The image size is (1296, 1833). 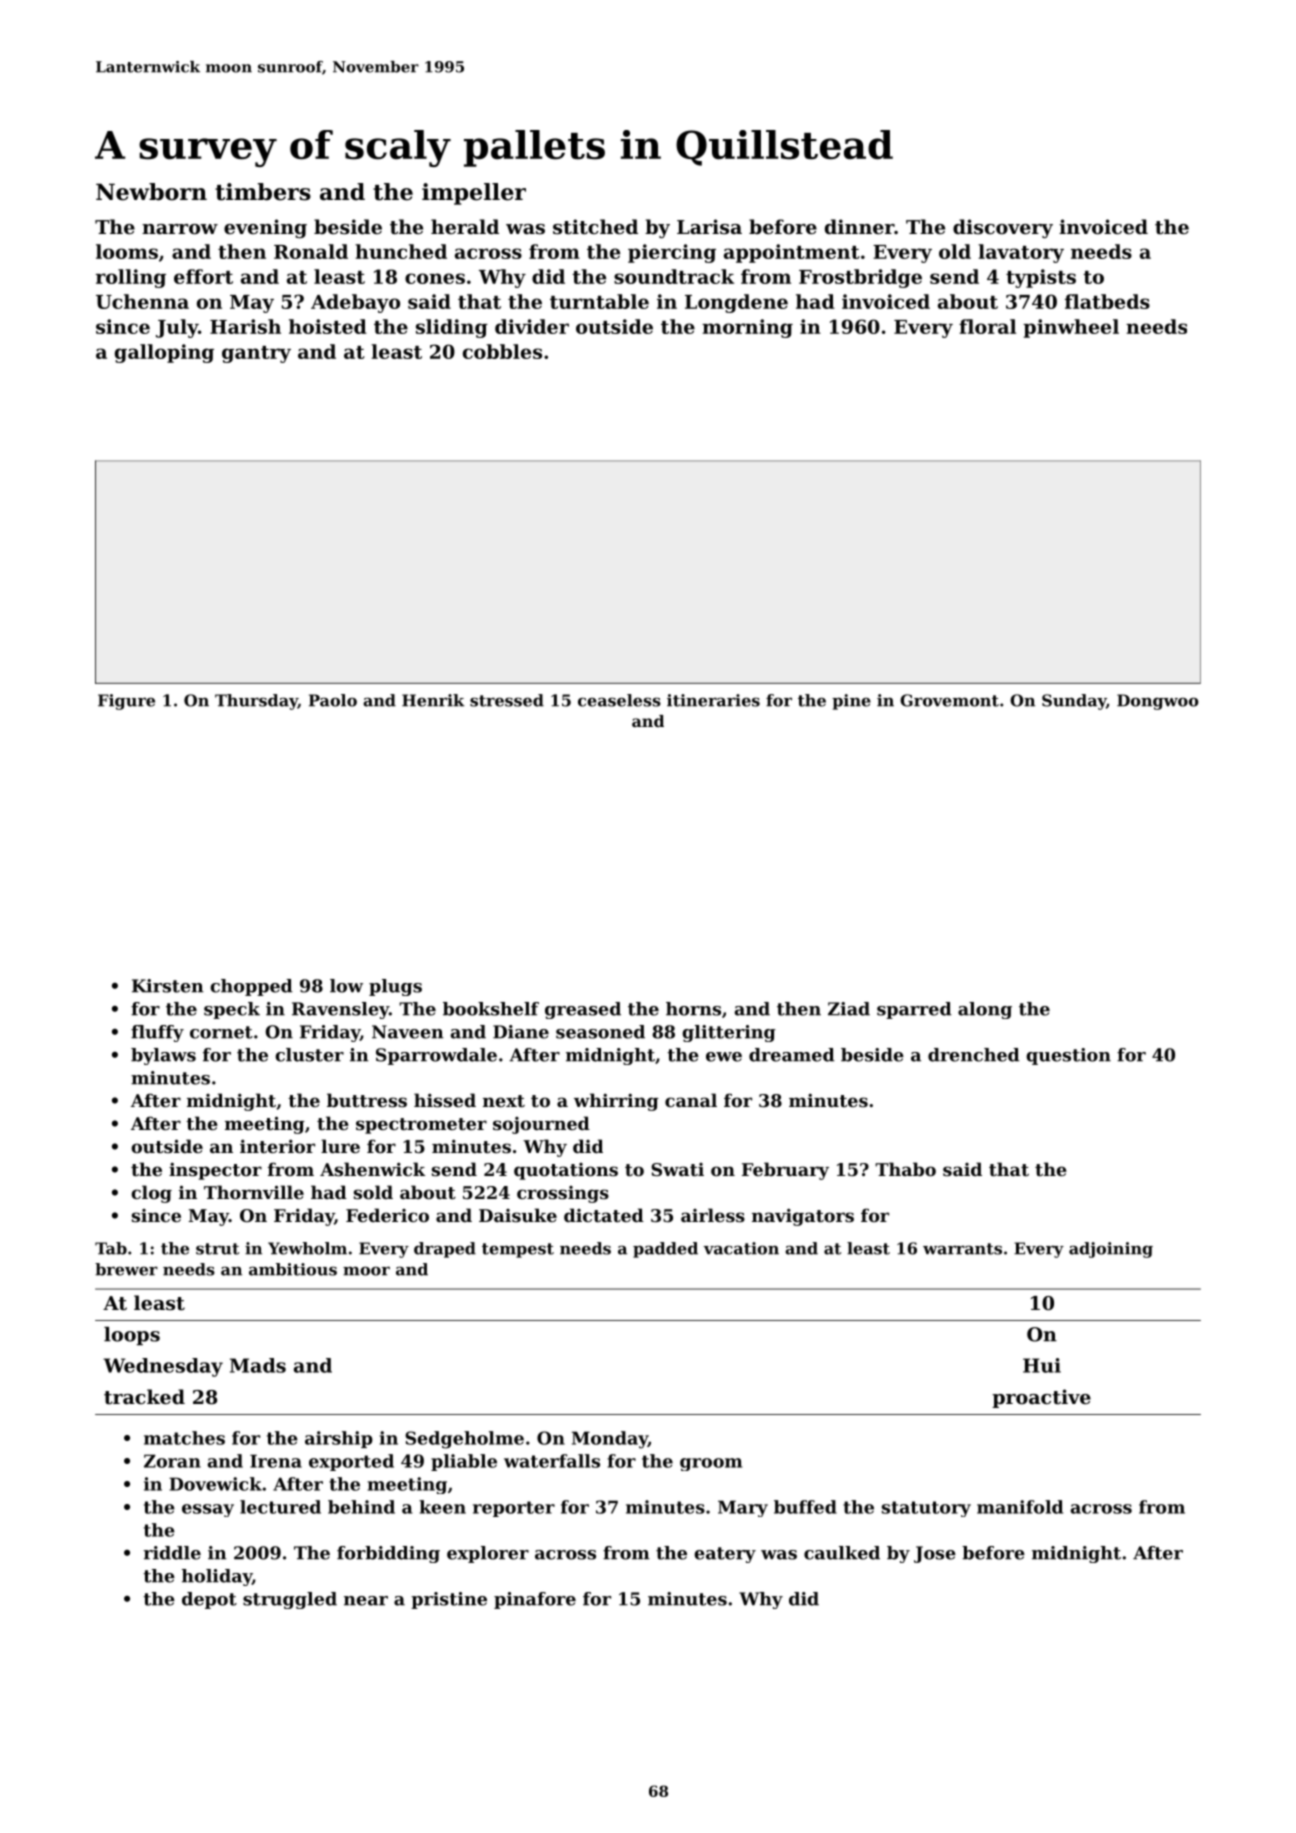 What do you see at coordinates (474, 194) in the image?
I see `impeller` at bounding box center [474, 194].
